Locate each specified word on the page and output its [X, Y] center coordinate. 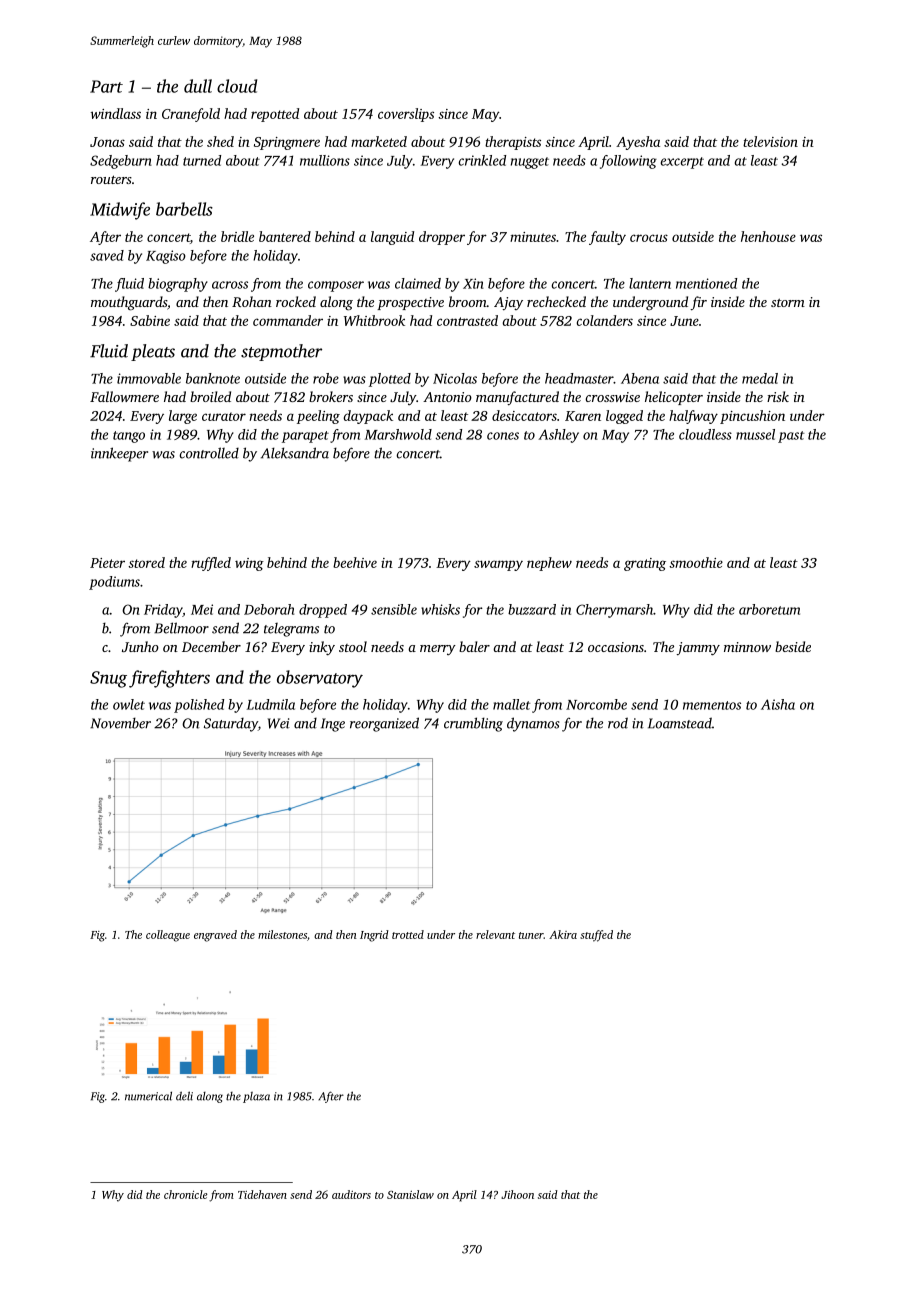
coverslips [406, 115]
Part [106, 86]
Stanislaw [410, 1194]
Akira [563, 934]
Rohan [252, 301]
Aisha [778, 704]
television [770, 141]
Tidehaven [262, 1194]
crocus [649, 238]
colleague [168, 936]
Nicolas [455, 378]
